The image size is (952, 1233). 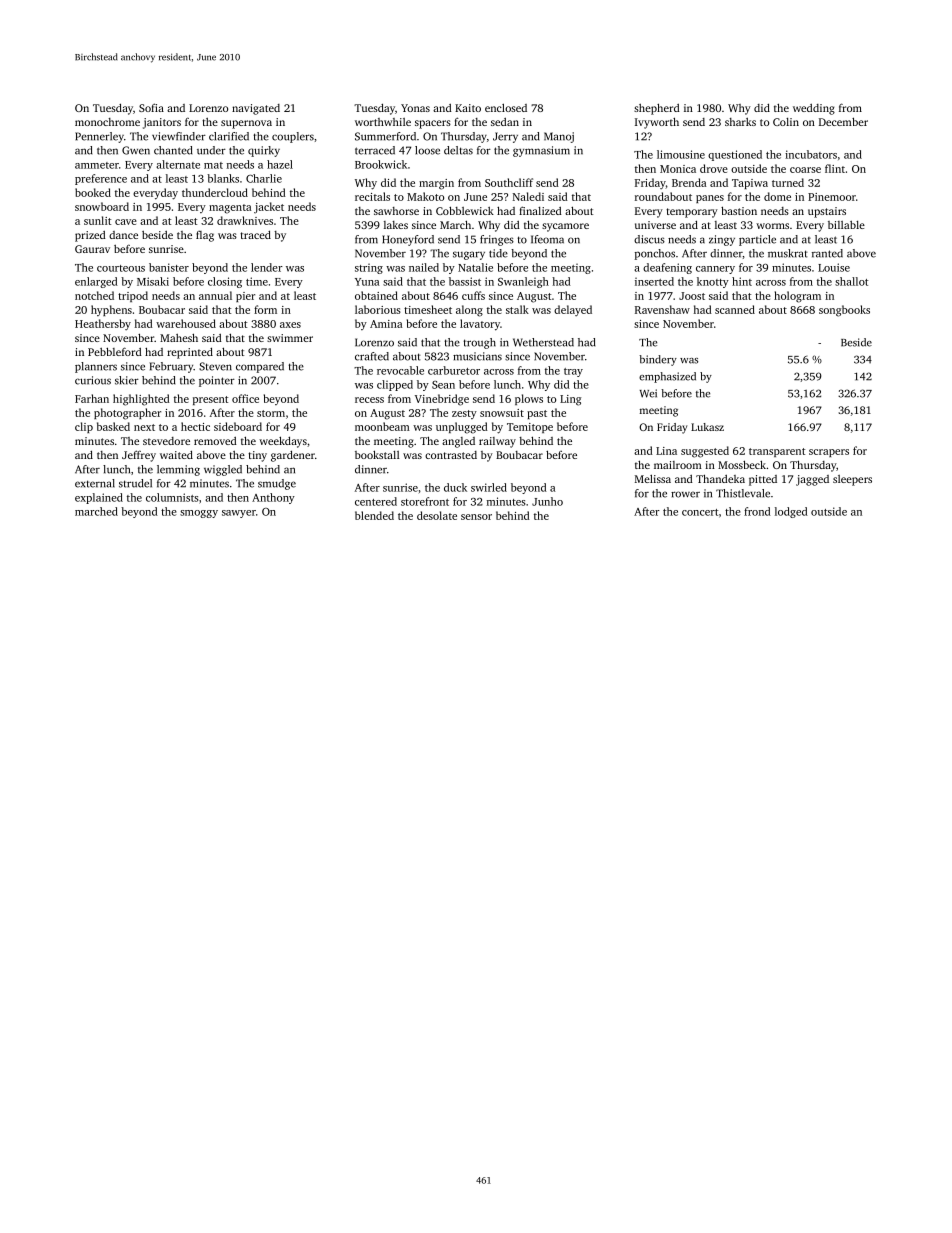 What do you see at coordinates (658, 360) in the screenshot?
I see `bindery` at bounding box center [658, 360].
